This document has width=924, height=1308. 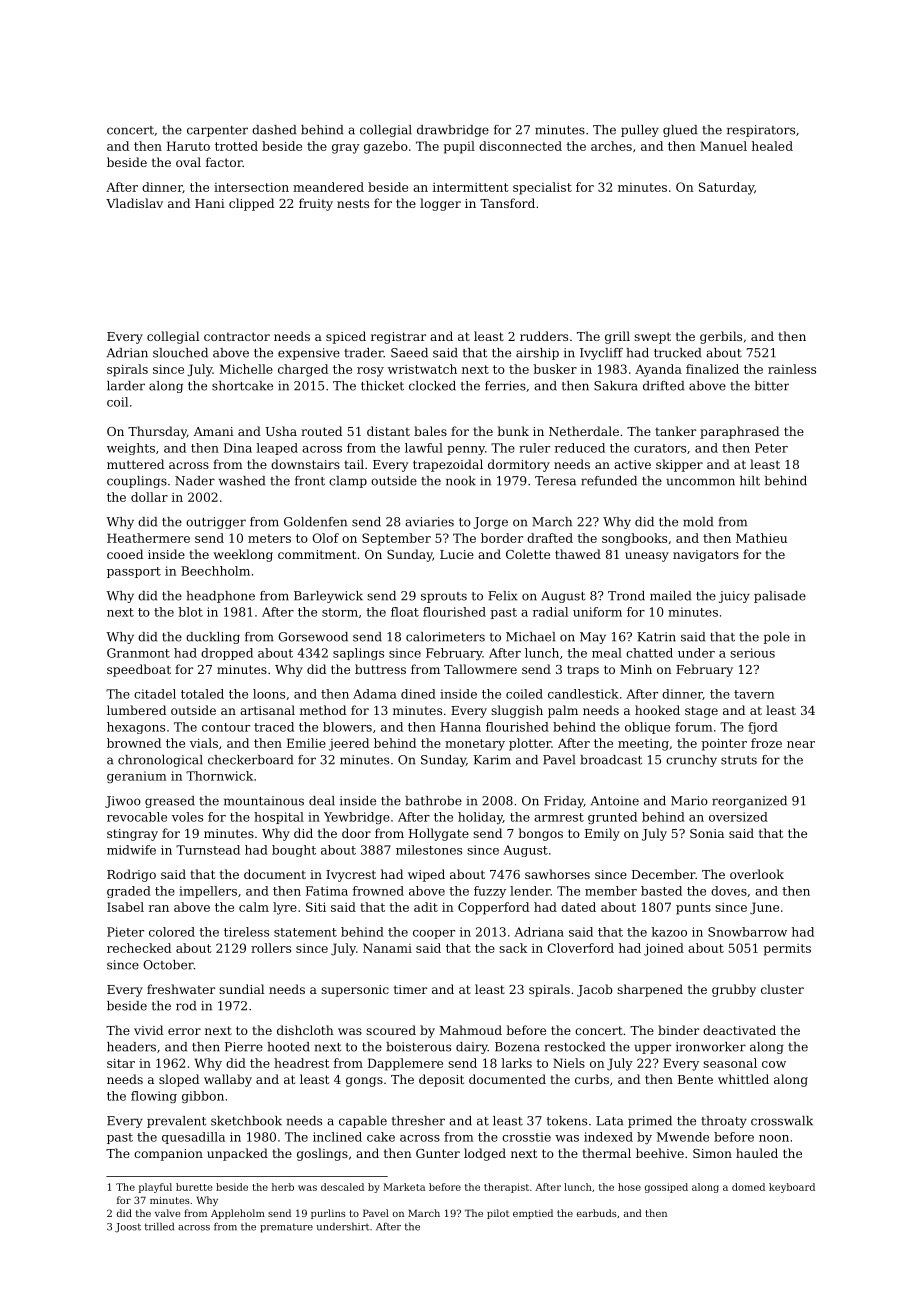 I want to click on nook, so click(x=461, y=481).
